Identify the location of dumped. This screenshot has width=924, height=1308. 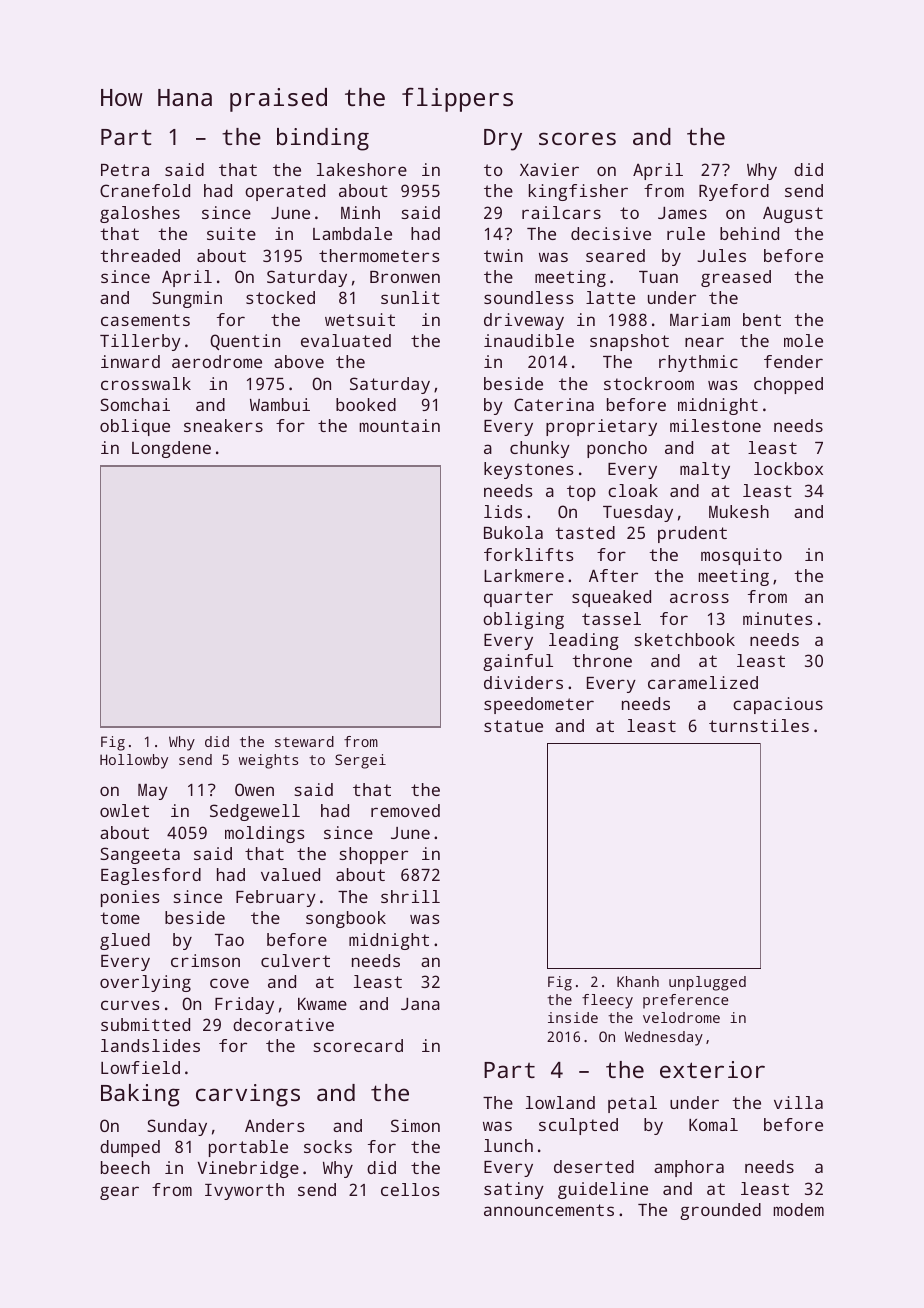
(130, 1148).
